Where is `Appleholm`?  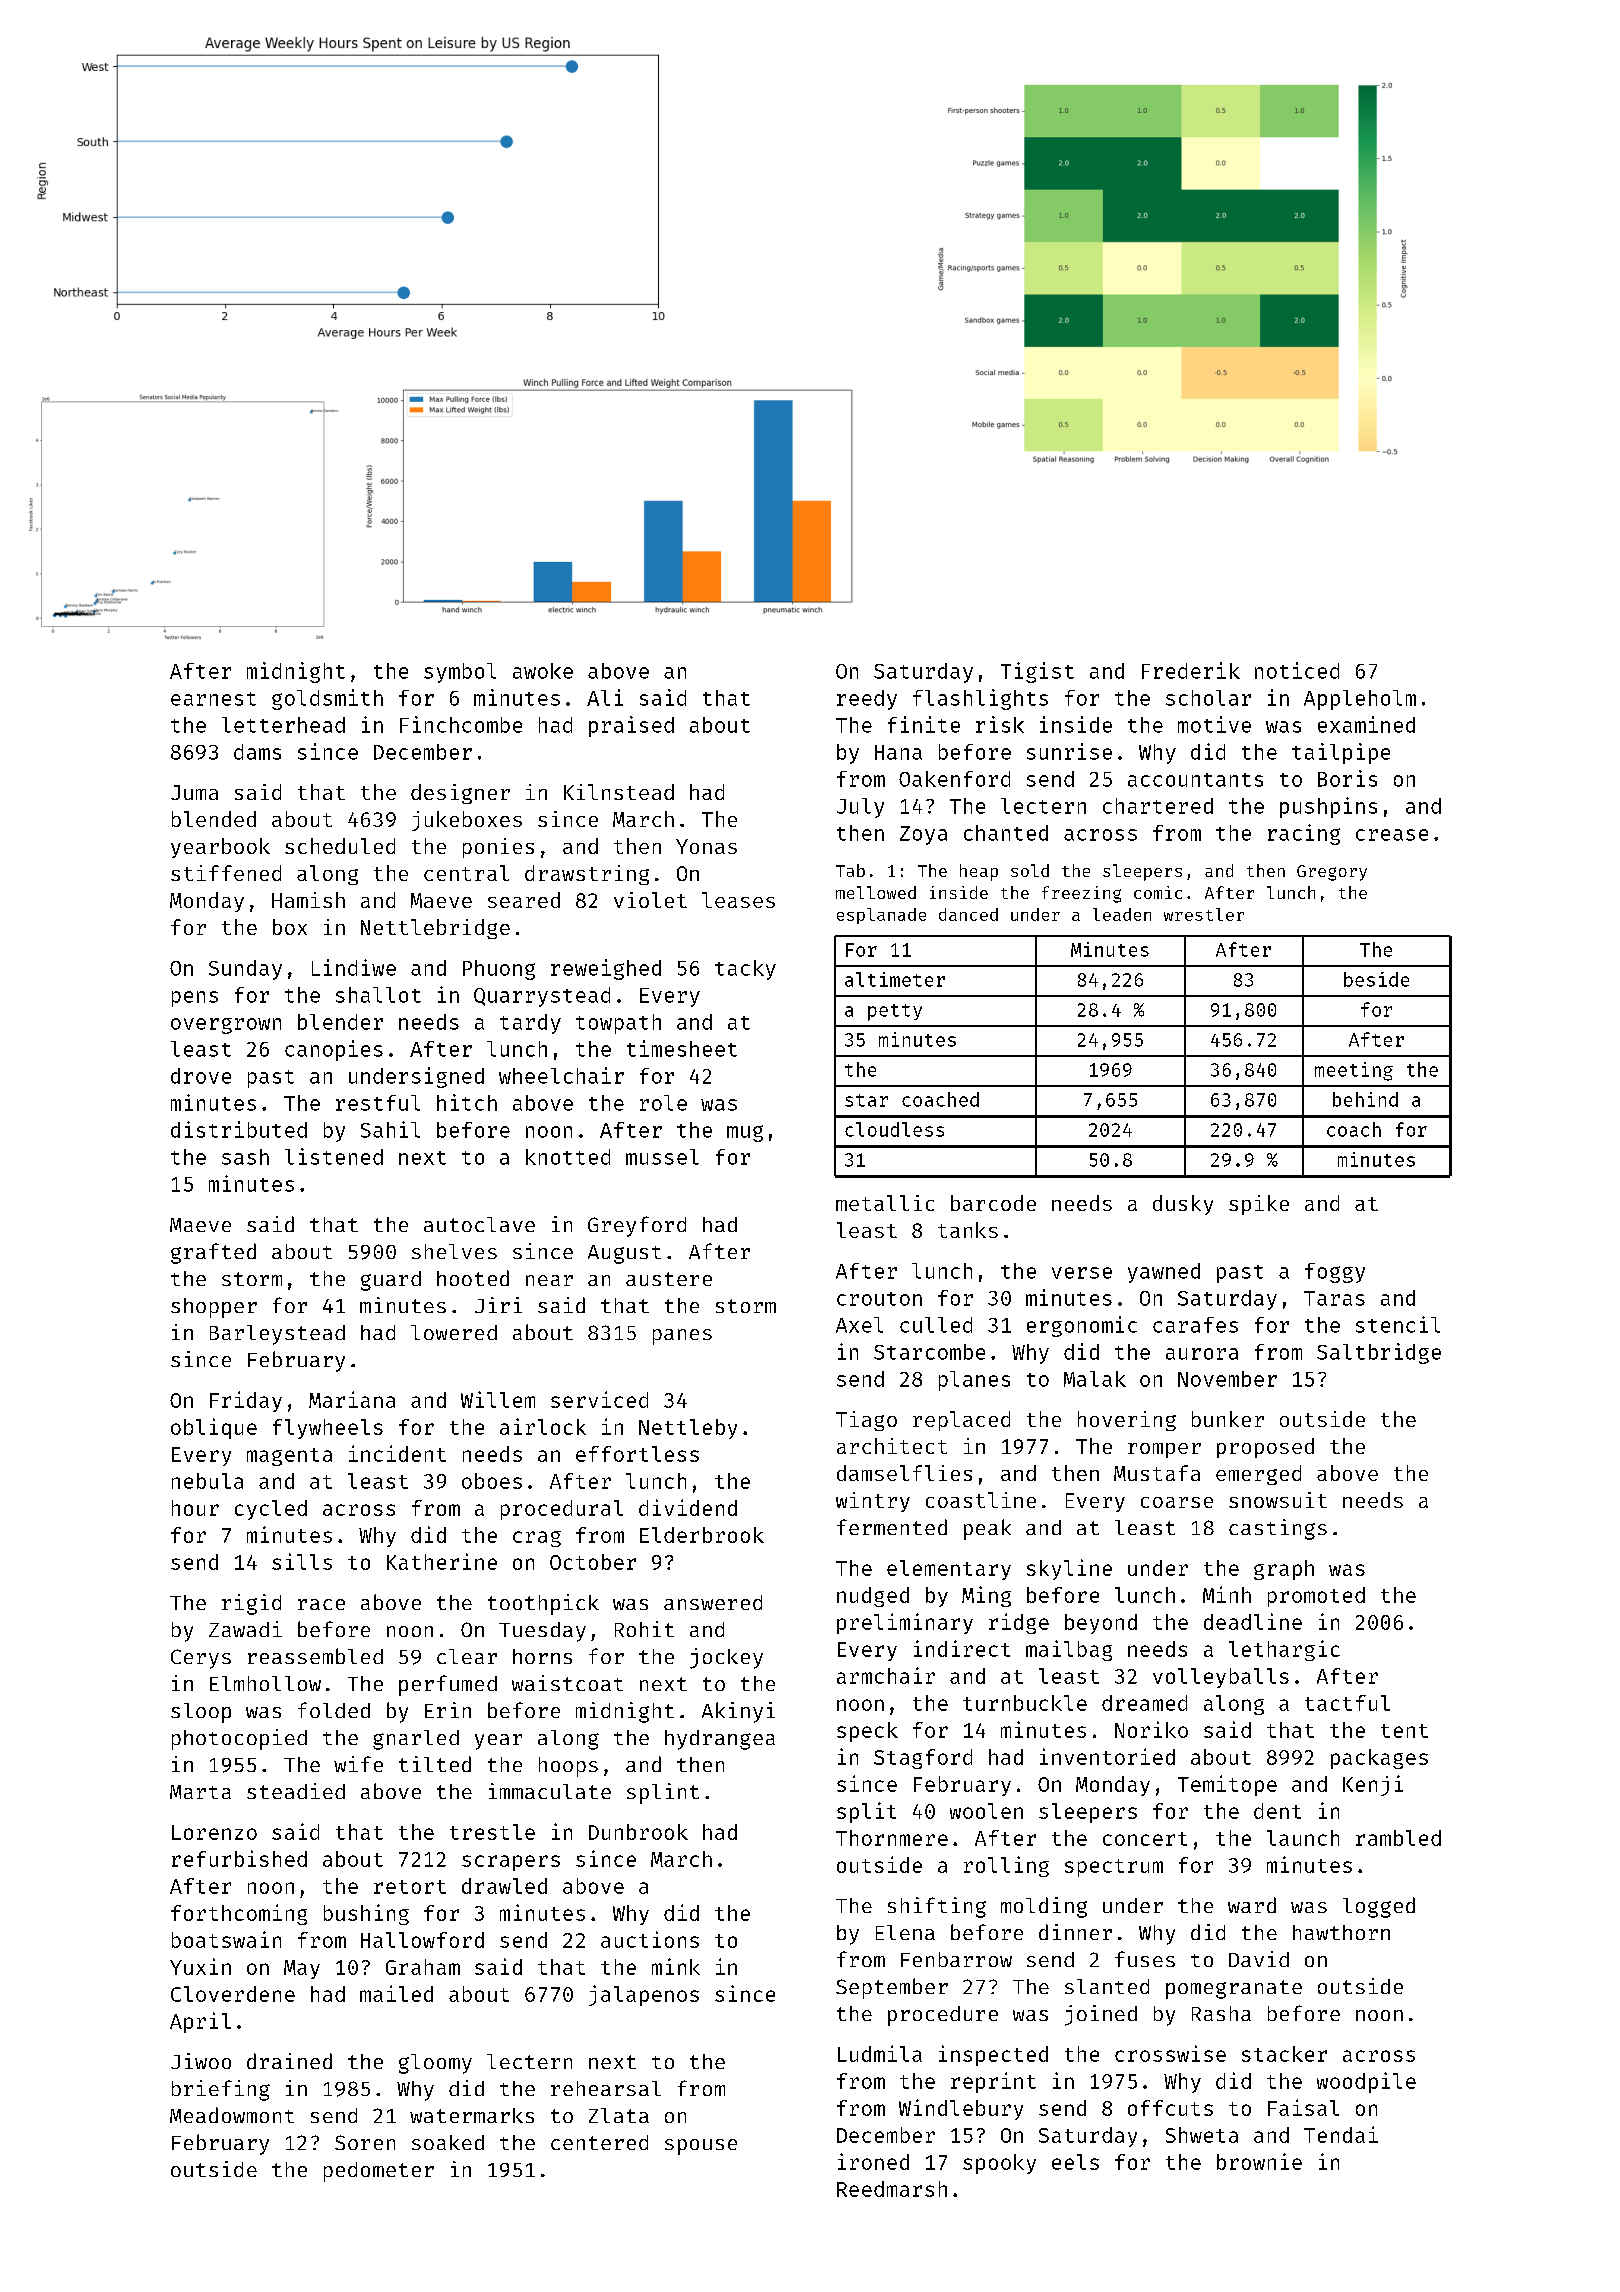 Appleholm is located at coordinates (1360, 700).
